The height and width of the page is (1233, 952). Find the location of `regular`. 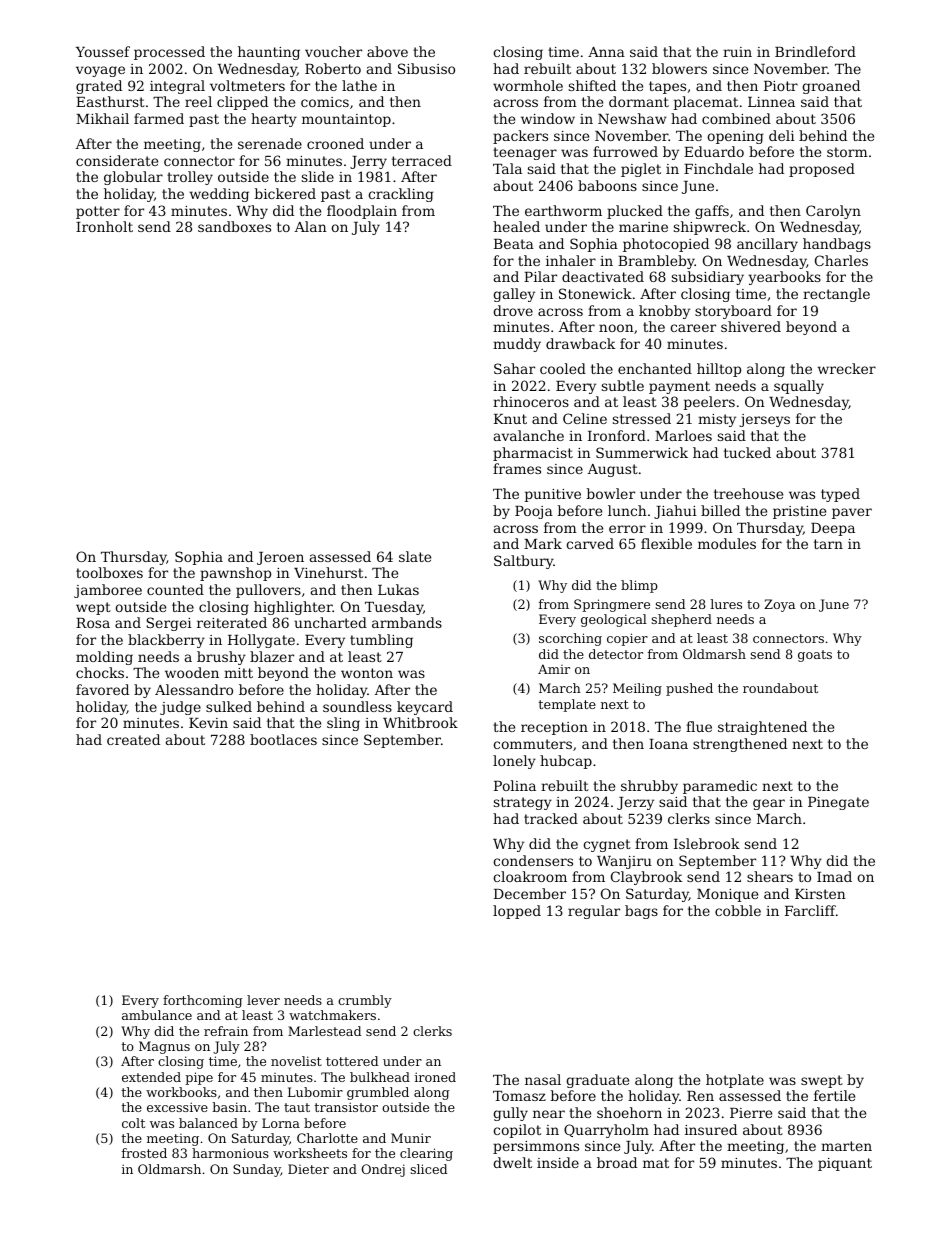

regular is located at coordinates (594, 912).
